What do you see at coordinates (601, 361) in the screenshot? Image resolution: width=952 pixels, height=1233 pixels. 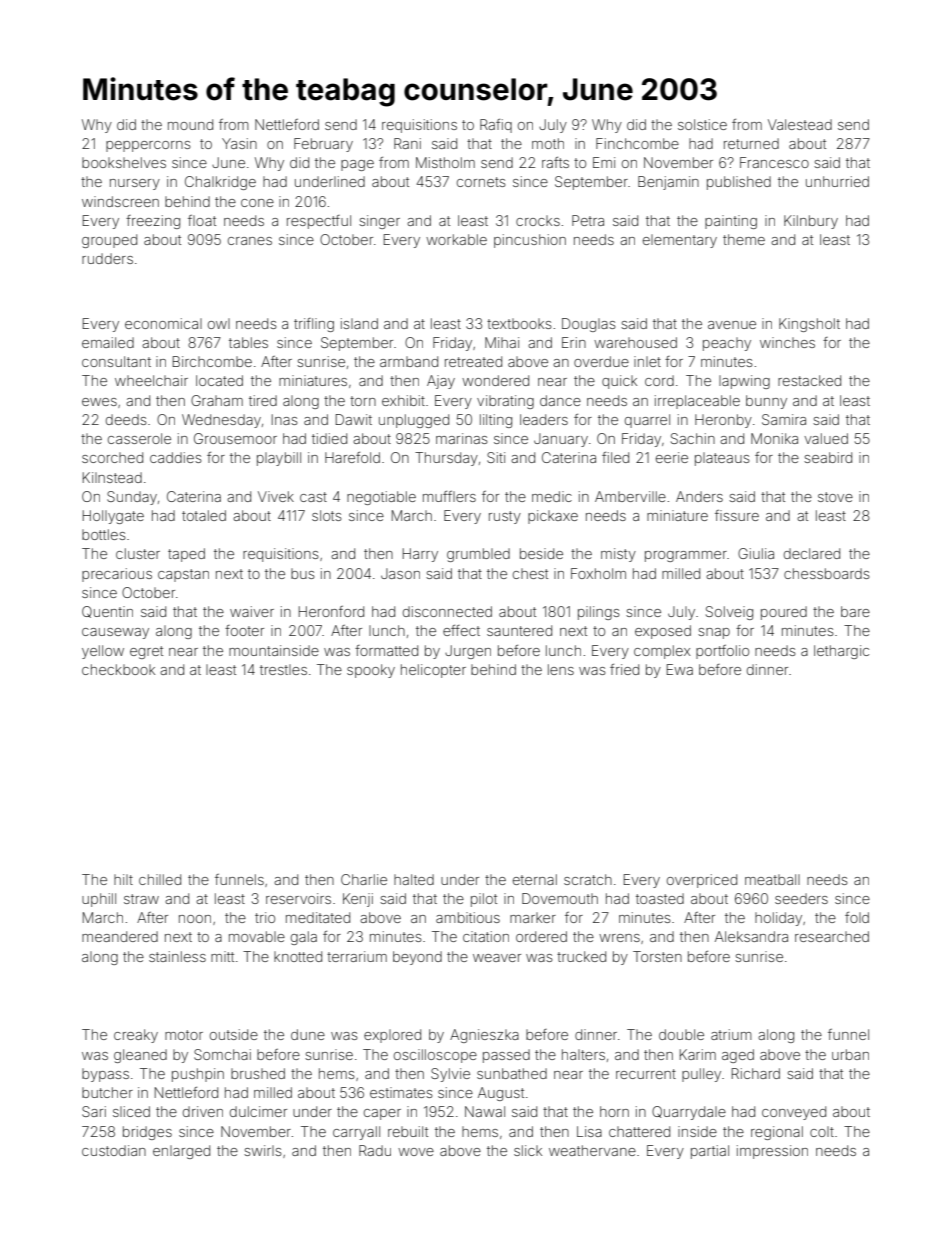 I see `overdue` at bounding box center [601, 361].
